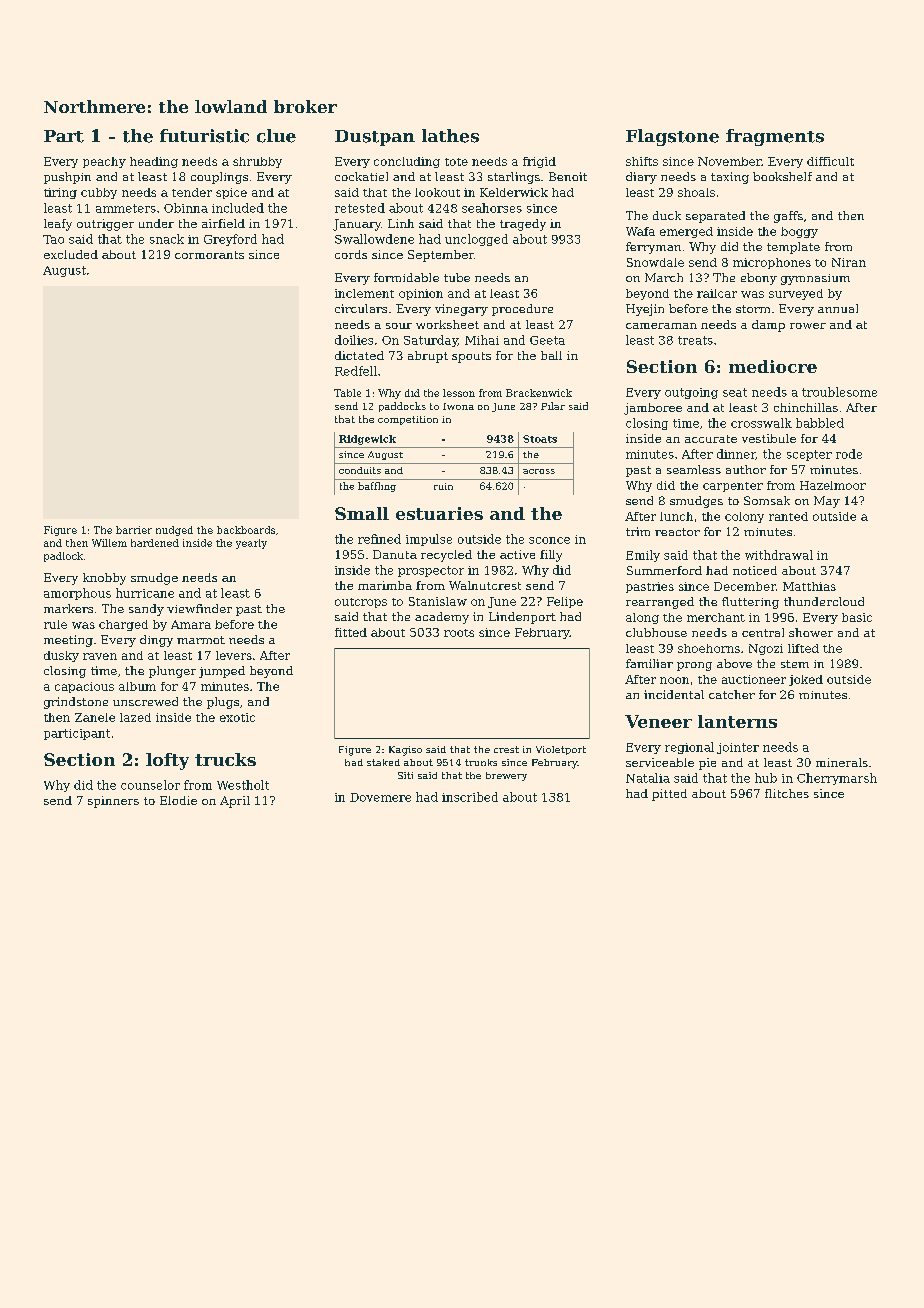 This document has width=924, height=1308. Describe the element at coordinates (733, 487) in the document. I see `carpenter` at that location.
